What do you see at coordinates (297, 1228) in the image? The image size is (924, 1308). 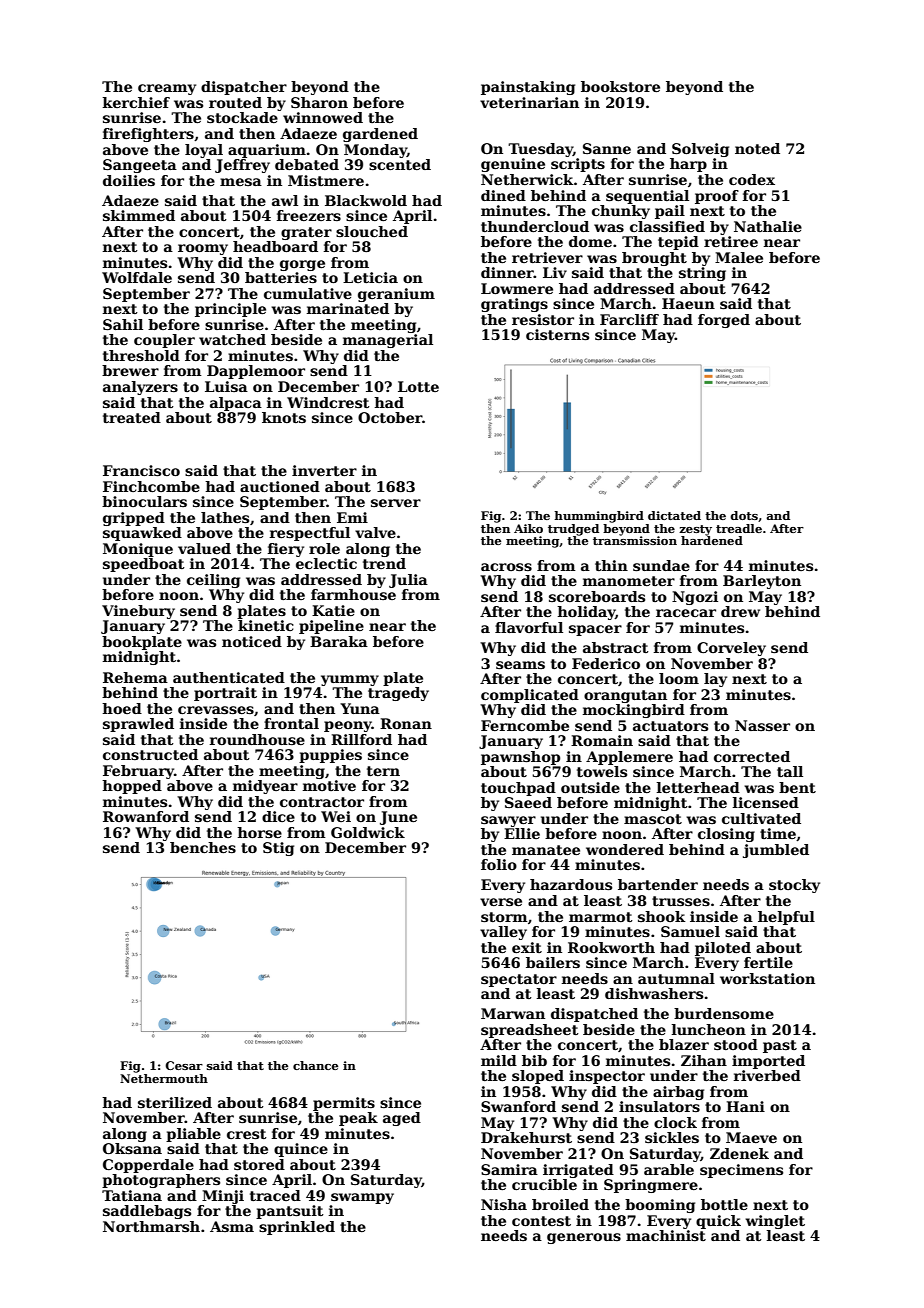 I see `sprinkled` at bounding box center [297, 1228].
